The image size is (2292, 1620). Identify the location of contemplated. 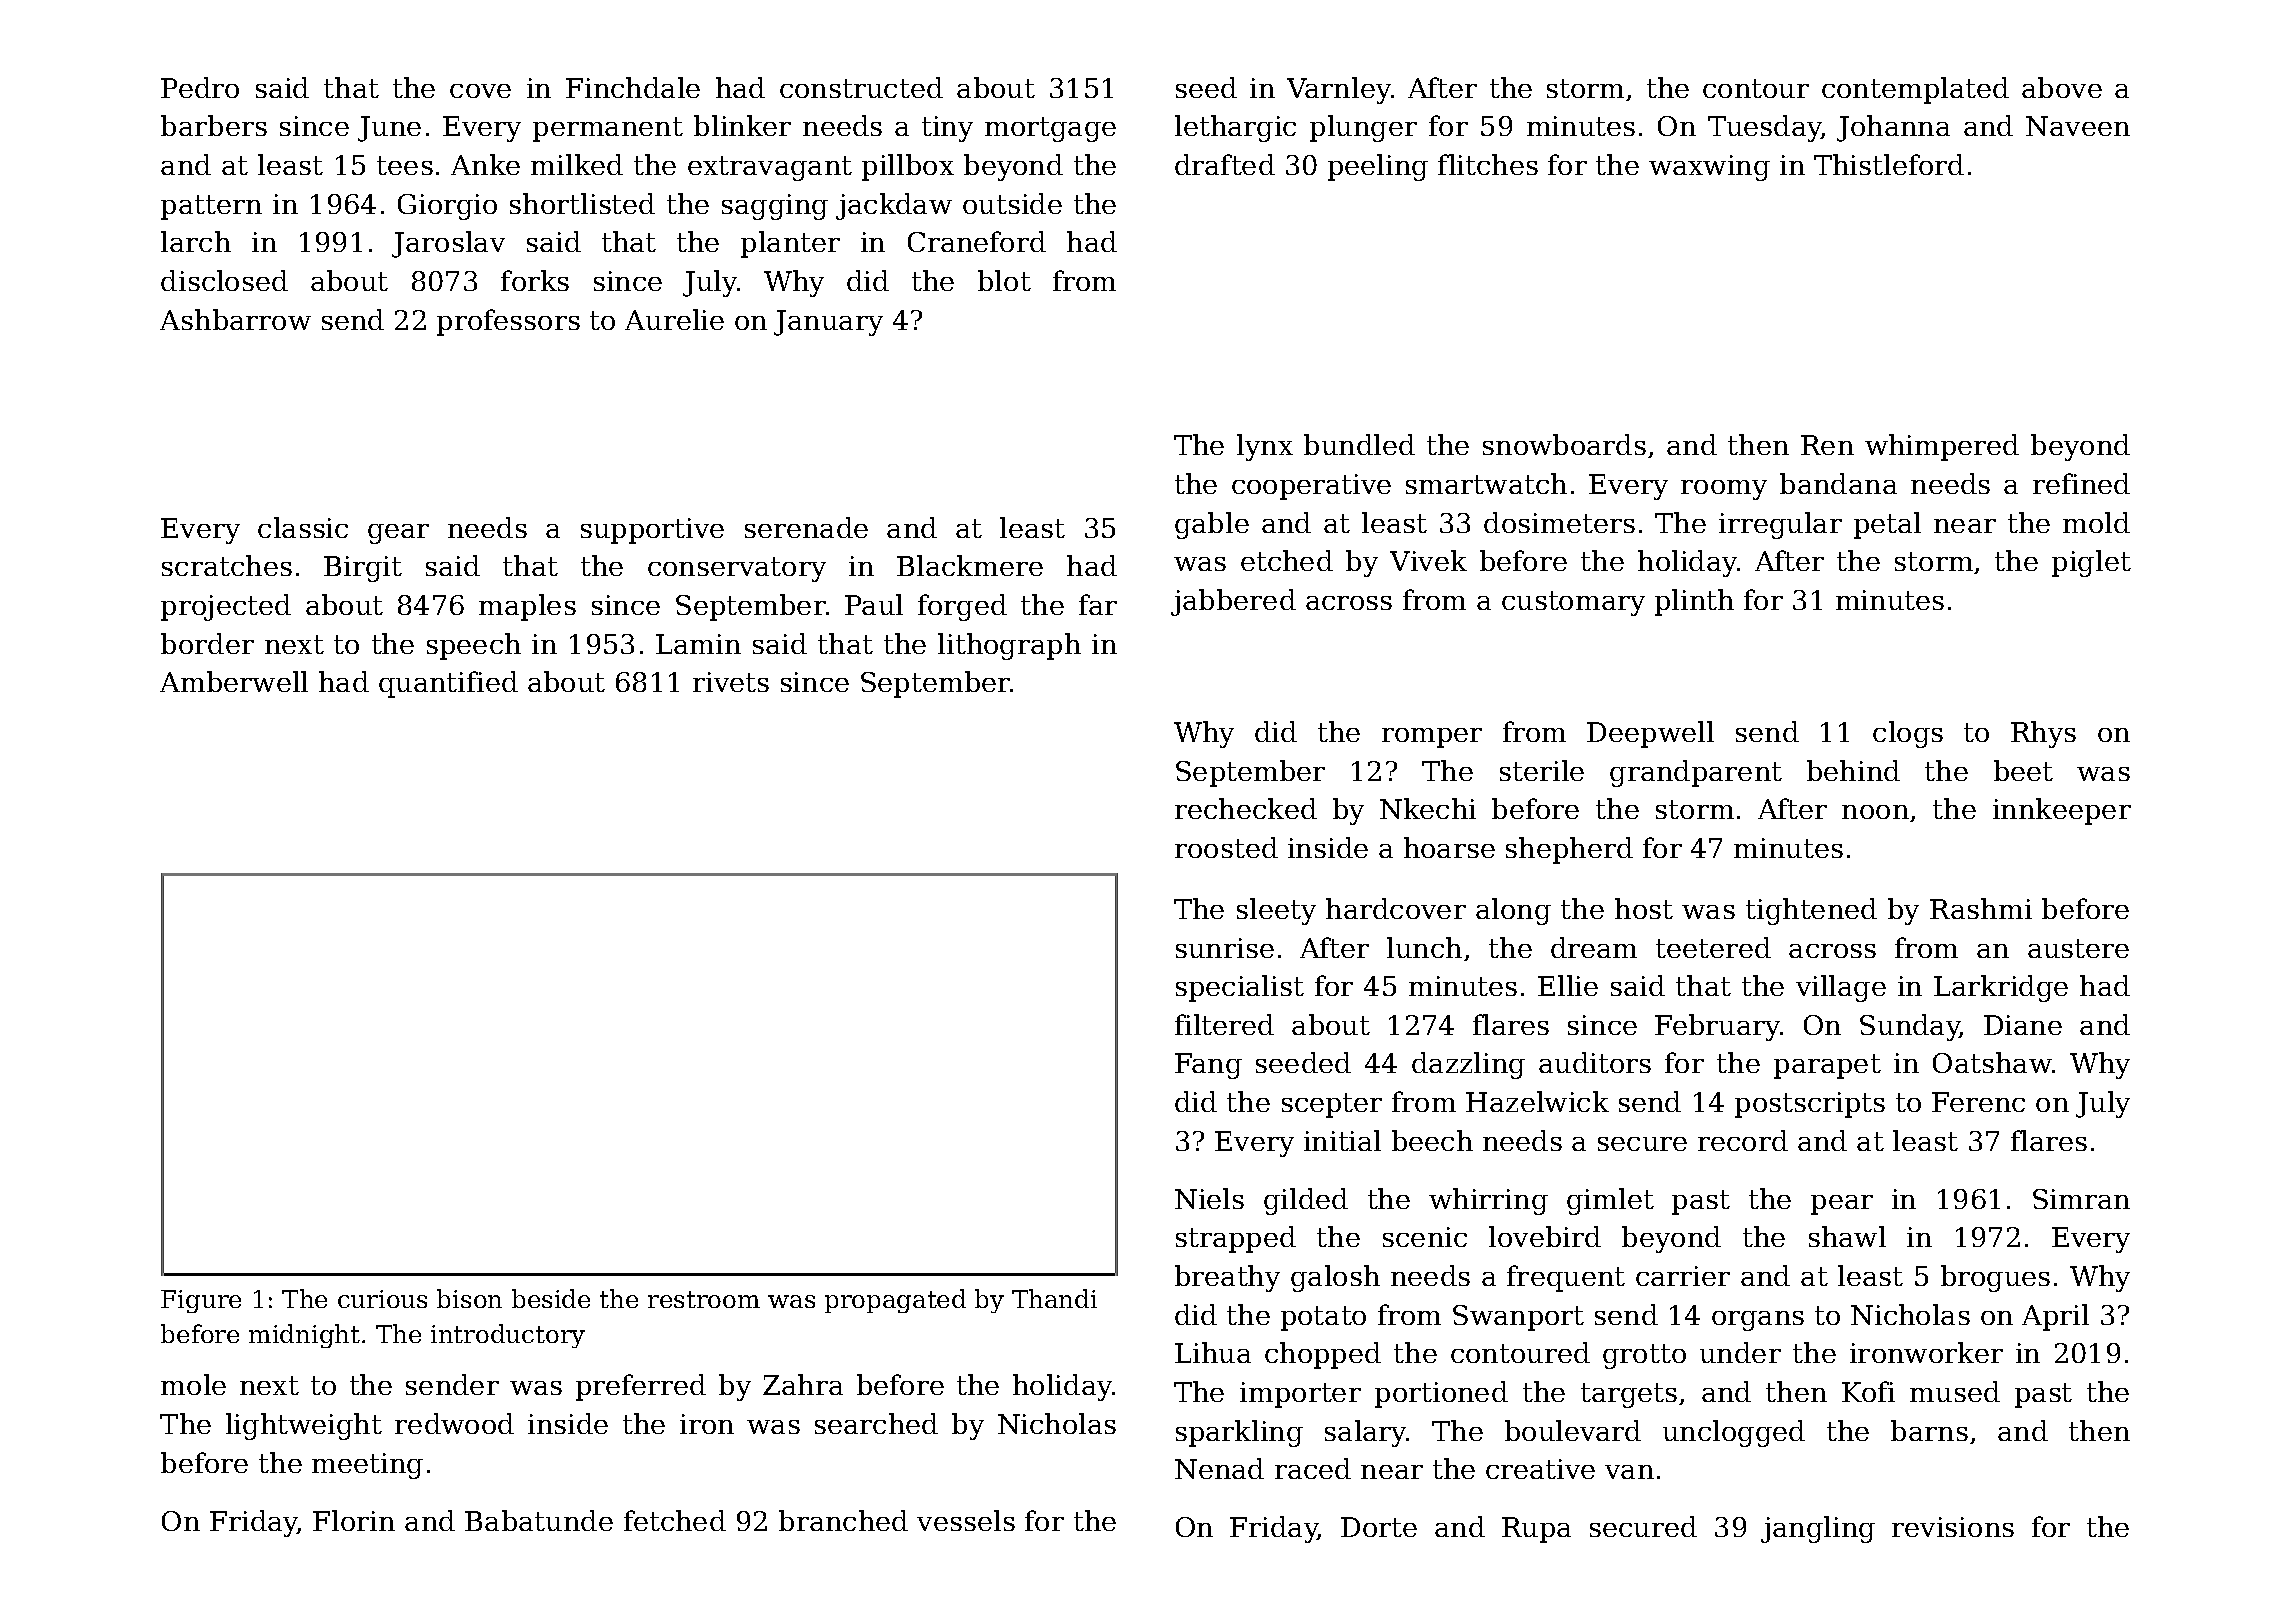
(1915, 90).
